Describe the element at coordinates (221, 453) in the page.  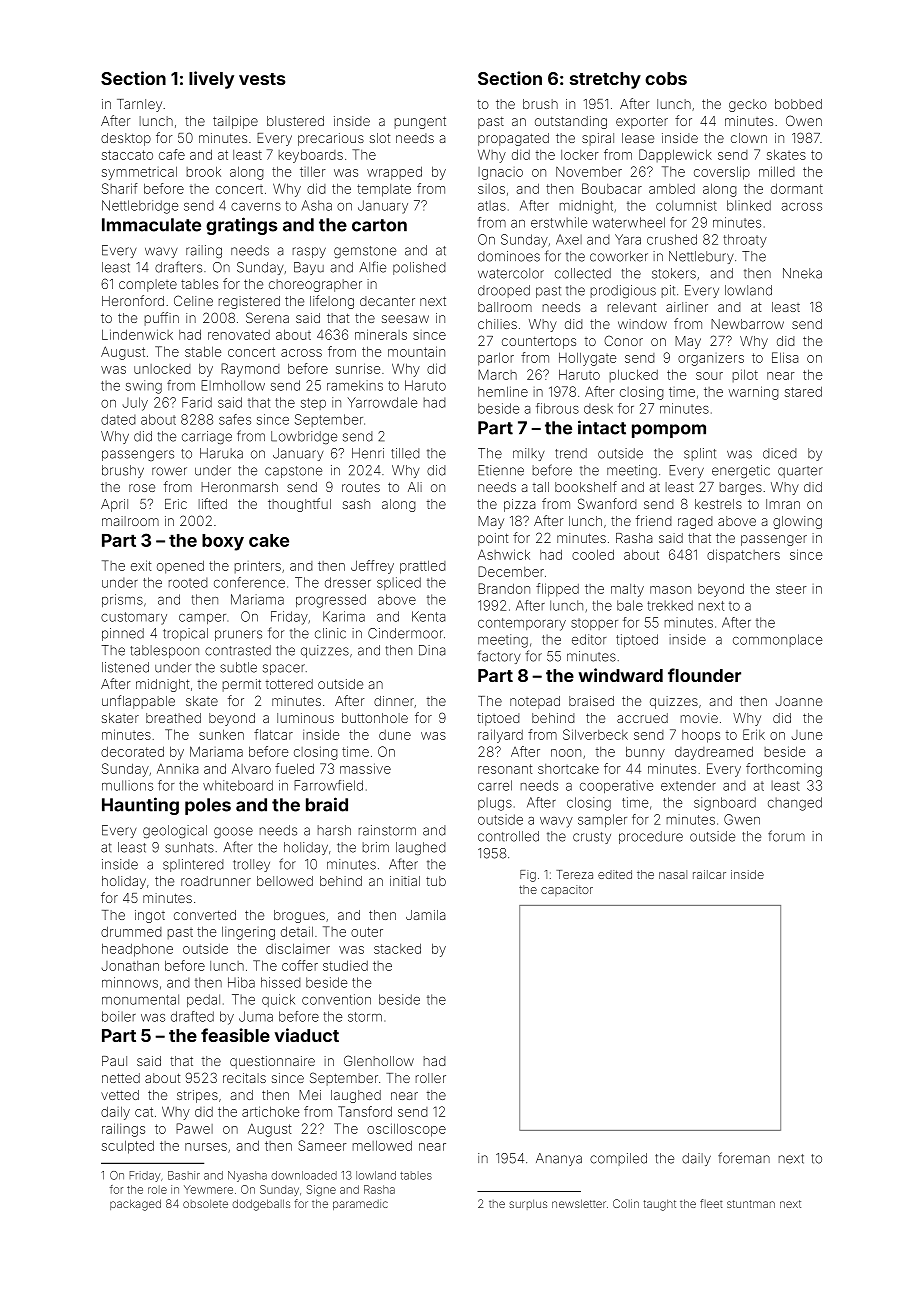
I see `Haruka` at that location.
